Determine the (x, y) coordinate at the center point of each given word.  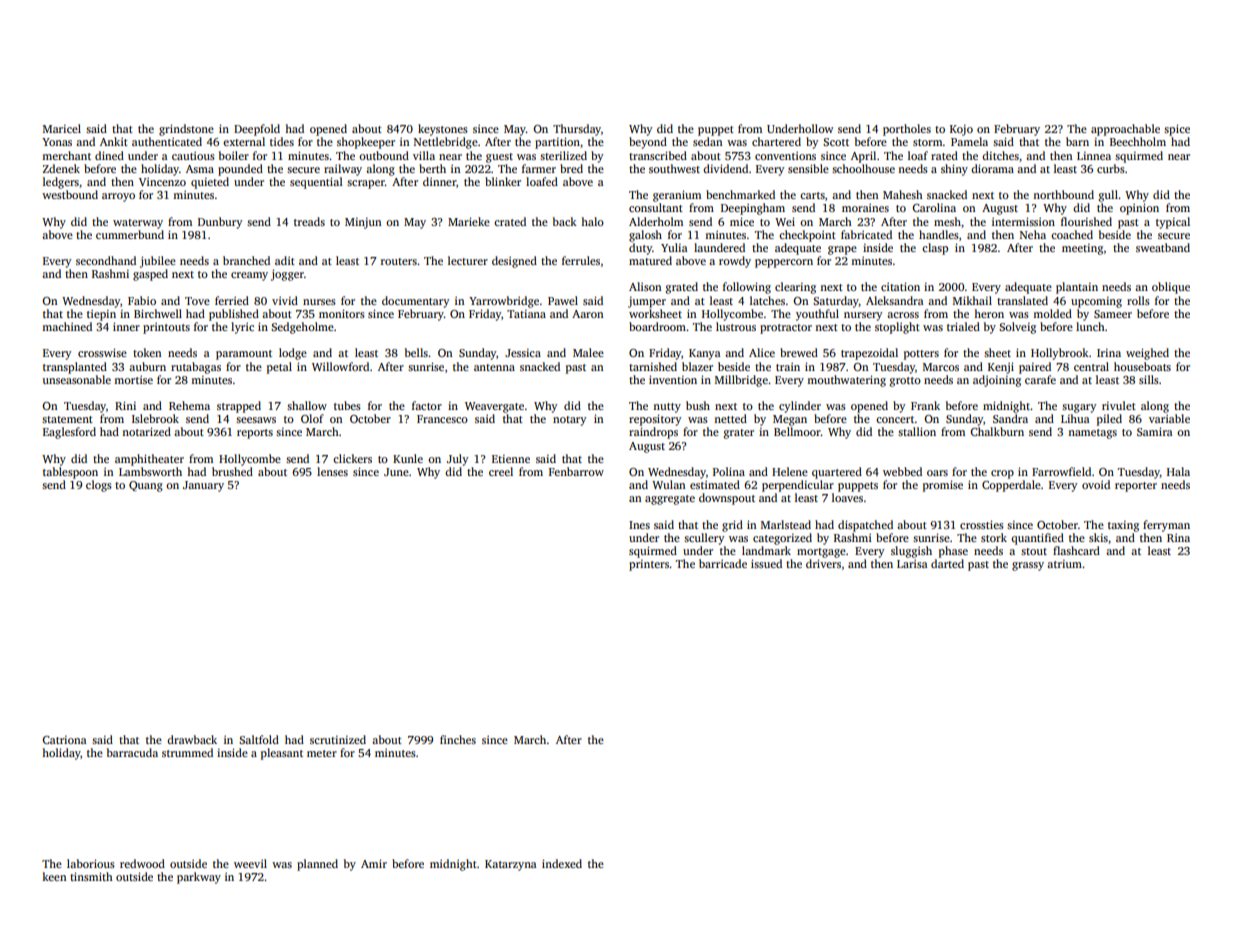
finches (458, 739)
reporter (1136, 487)
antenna (494, 367)
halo (592, 221)
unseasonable (77, 379)
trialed (963, 326)
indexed (562, 863)
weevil (250, 863)
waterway (138, 224)
